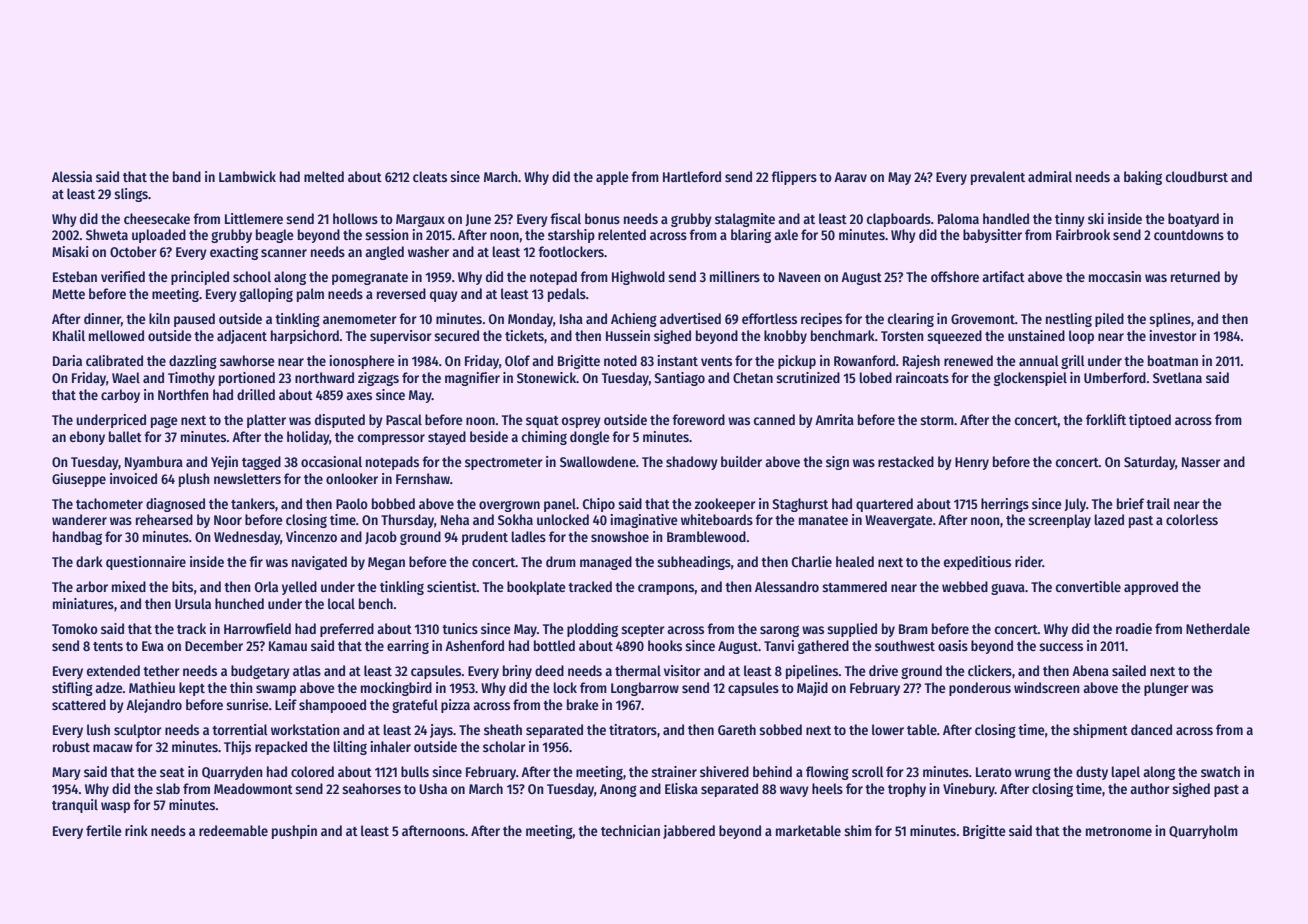  I want to click on jabbered, so click(689, 832).
